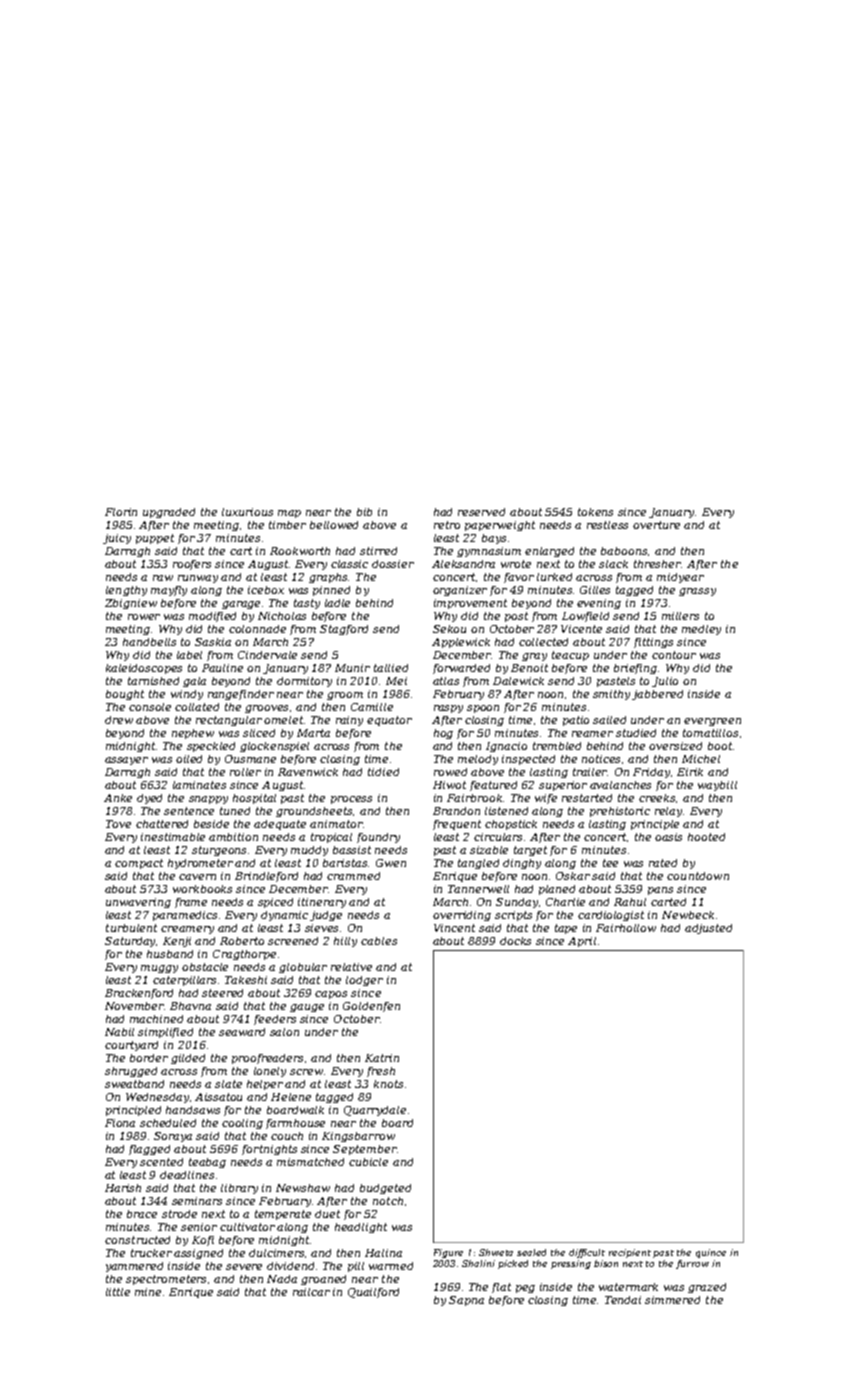 The width and height of the screenshot is (849, 1400). I want to click on adjusted, so click(708, 929).
